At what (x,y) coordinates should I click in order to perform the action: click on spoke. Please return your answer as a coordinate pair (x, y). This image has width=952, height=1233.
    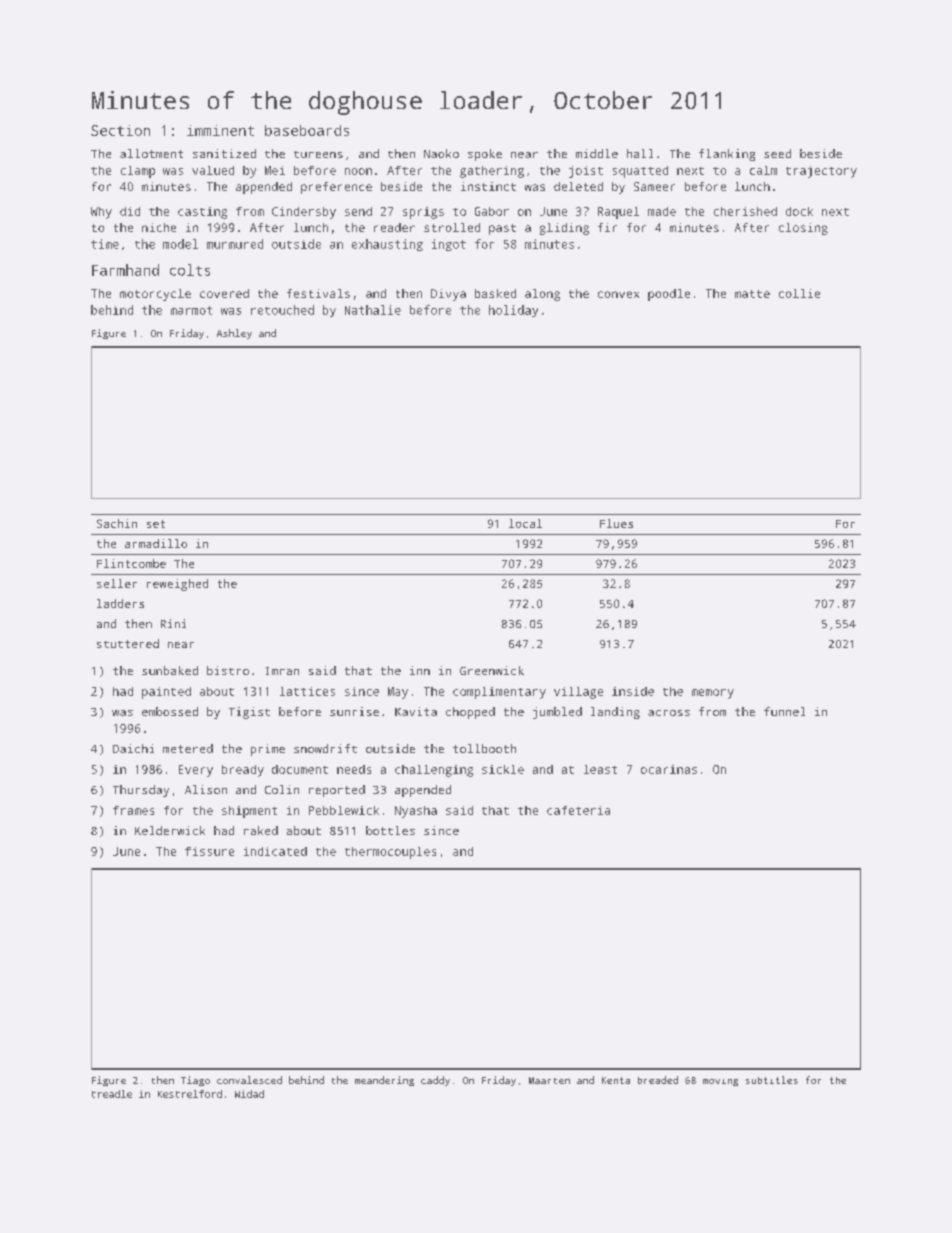
    Looking at the image, I should click on (485, 155).
